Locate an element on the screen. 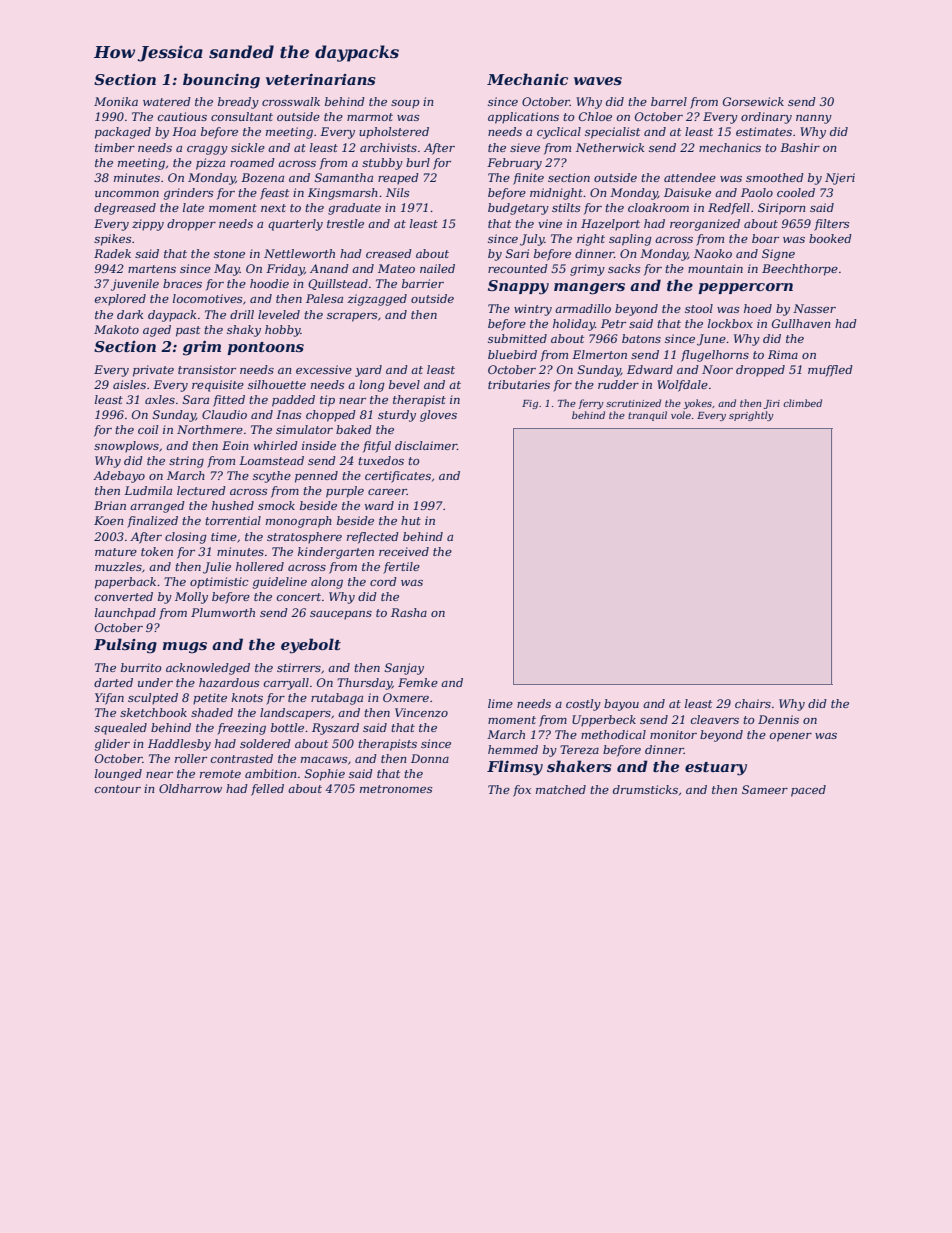  bouncing is located at coordinates (221, 81).
